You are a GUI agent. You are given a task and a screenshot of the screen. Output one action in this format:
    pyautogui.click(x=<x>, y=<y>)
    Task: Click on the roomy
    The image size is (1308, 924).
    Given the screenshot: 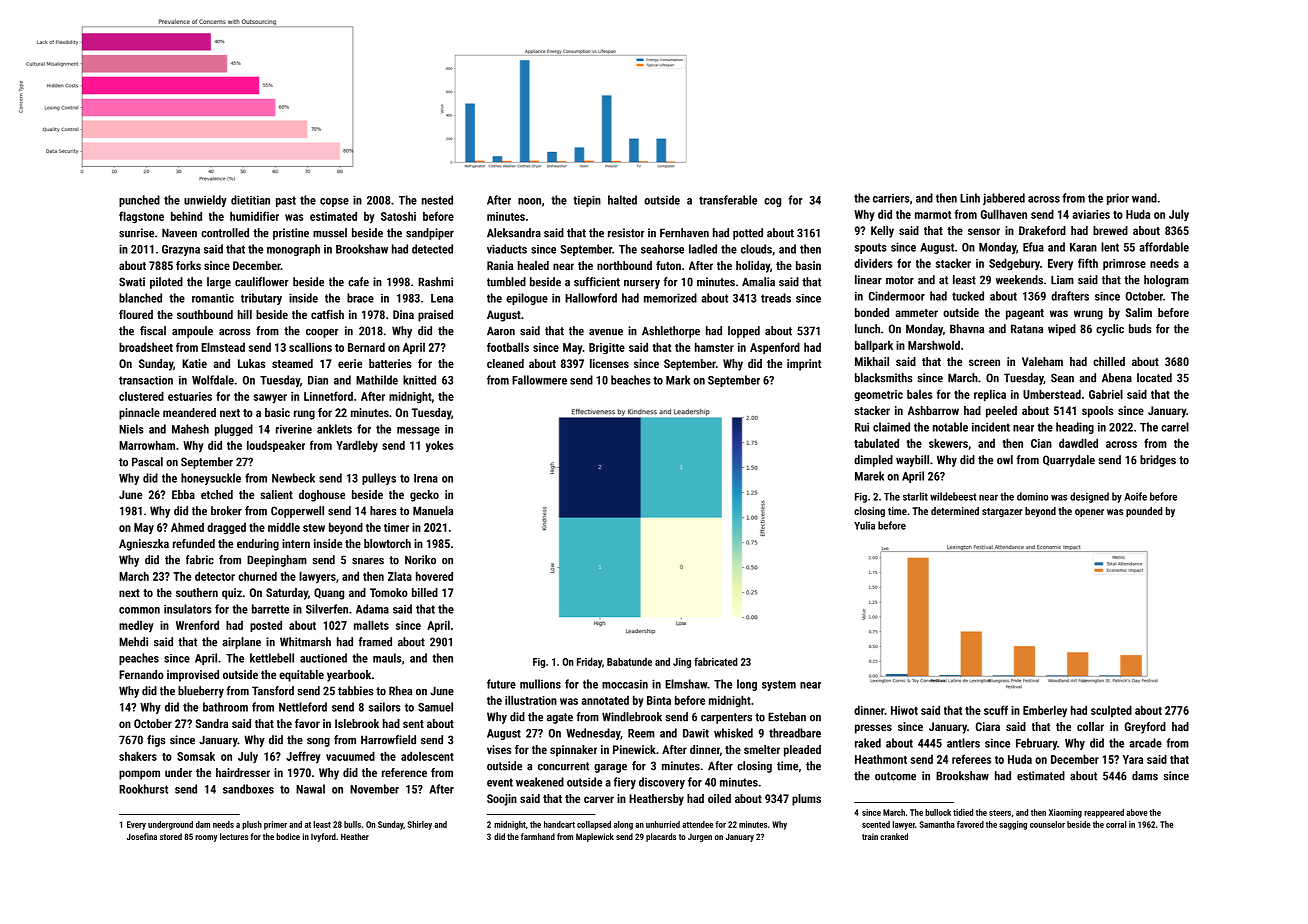 What is the action you would take?
    pyautogui.click(x=206, y=838)
